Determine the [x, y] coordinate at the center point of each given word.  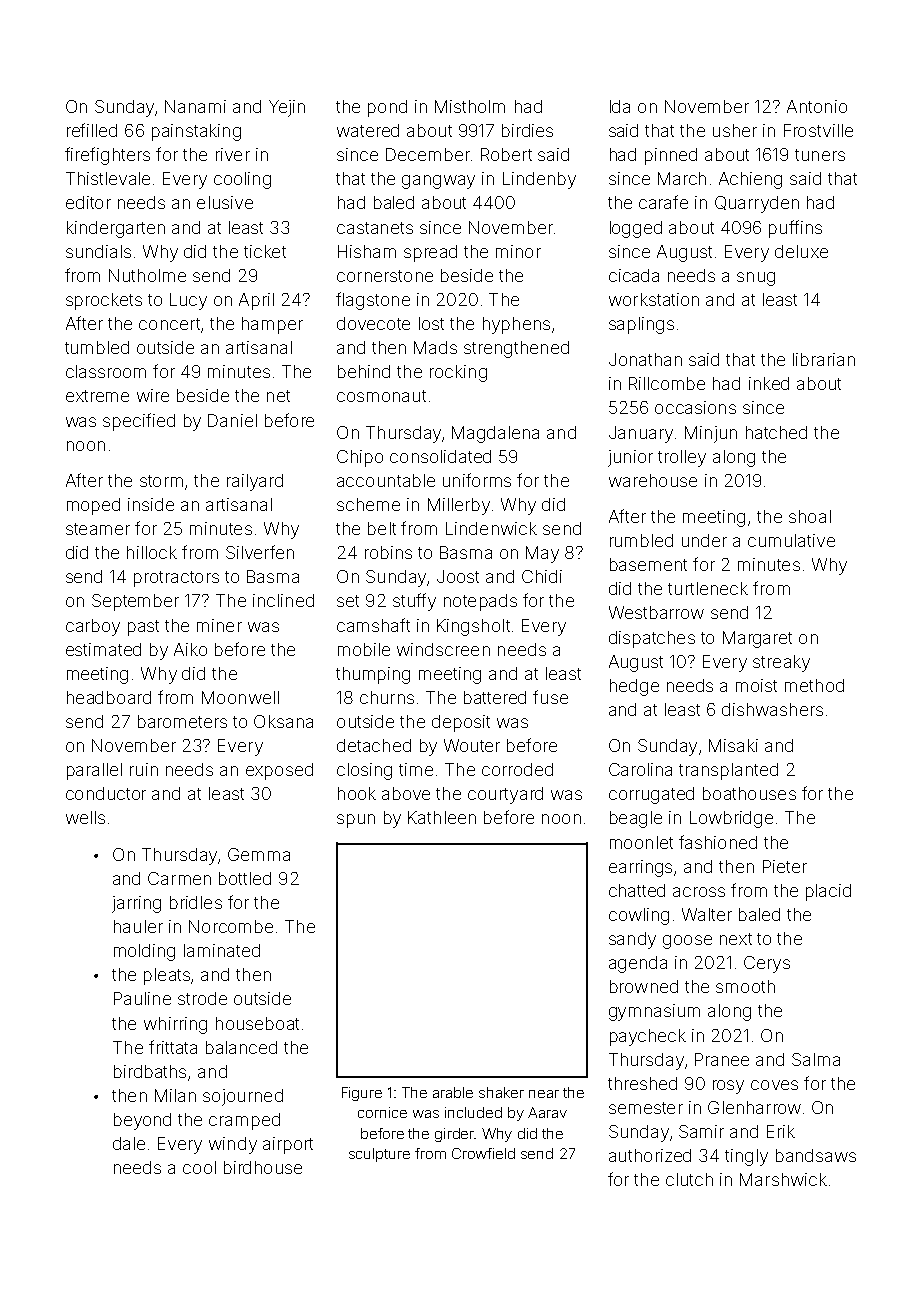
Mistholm [470, 106]
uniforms [477, 480]
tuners [820, 155]
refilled [92, 130]
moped [93, 506]
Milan [175, 1095]
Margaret [757, 639]
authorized [650, 1155]
